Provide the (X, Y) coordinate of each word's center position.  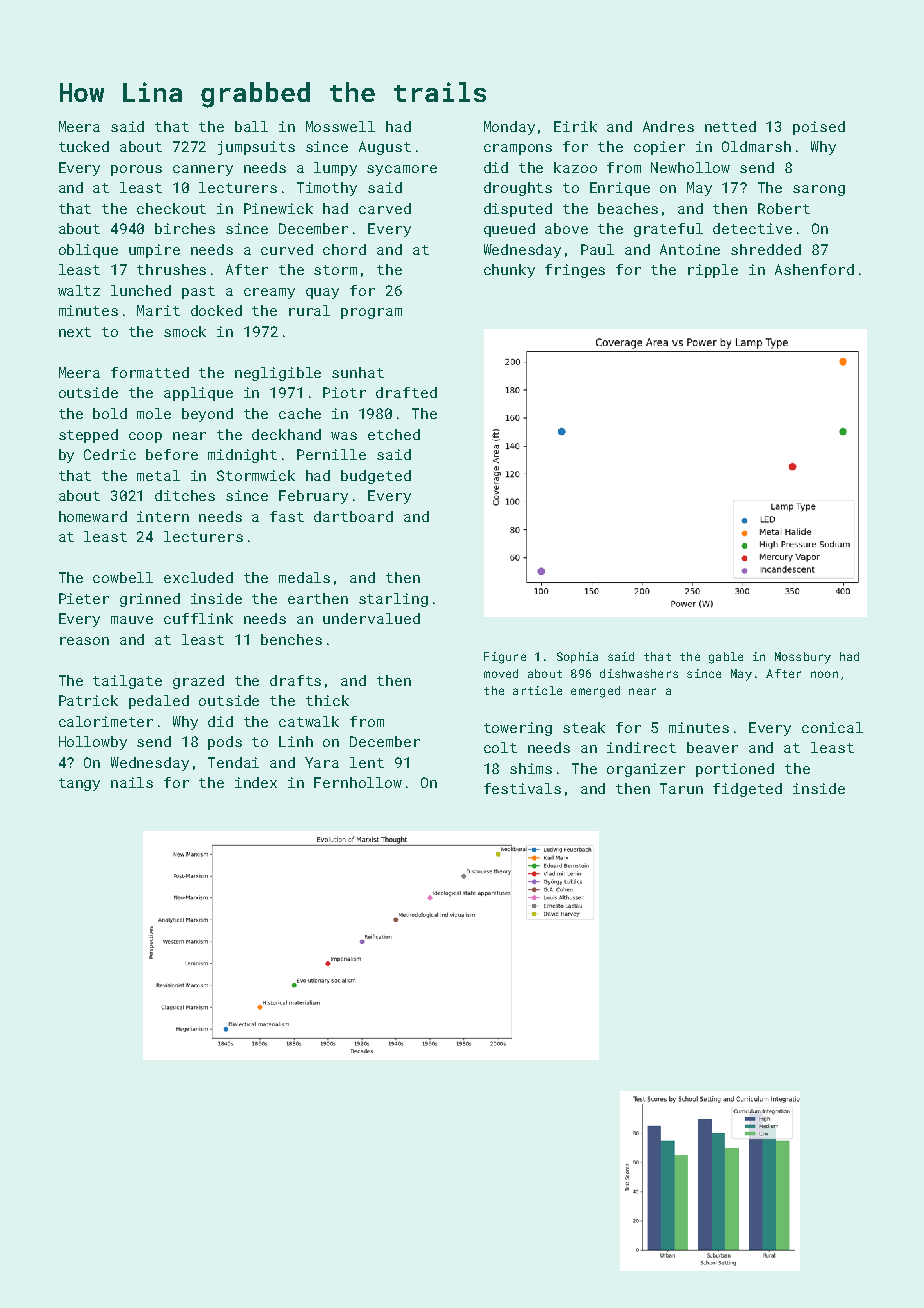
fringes (575, 271)
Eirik (575, 126)
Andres (668, 126)
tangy (79, 784)
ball (251, 126)
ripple (713, 271)
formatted (150, 372)
